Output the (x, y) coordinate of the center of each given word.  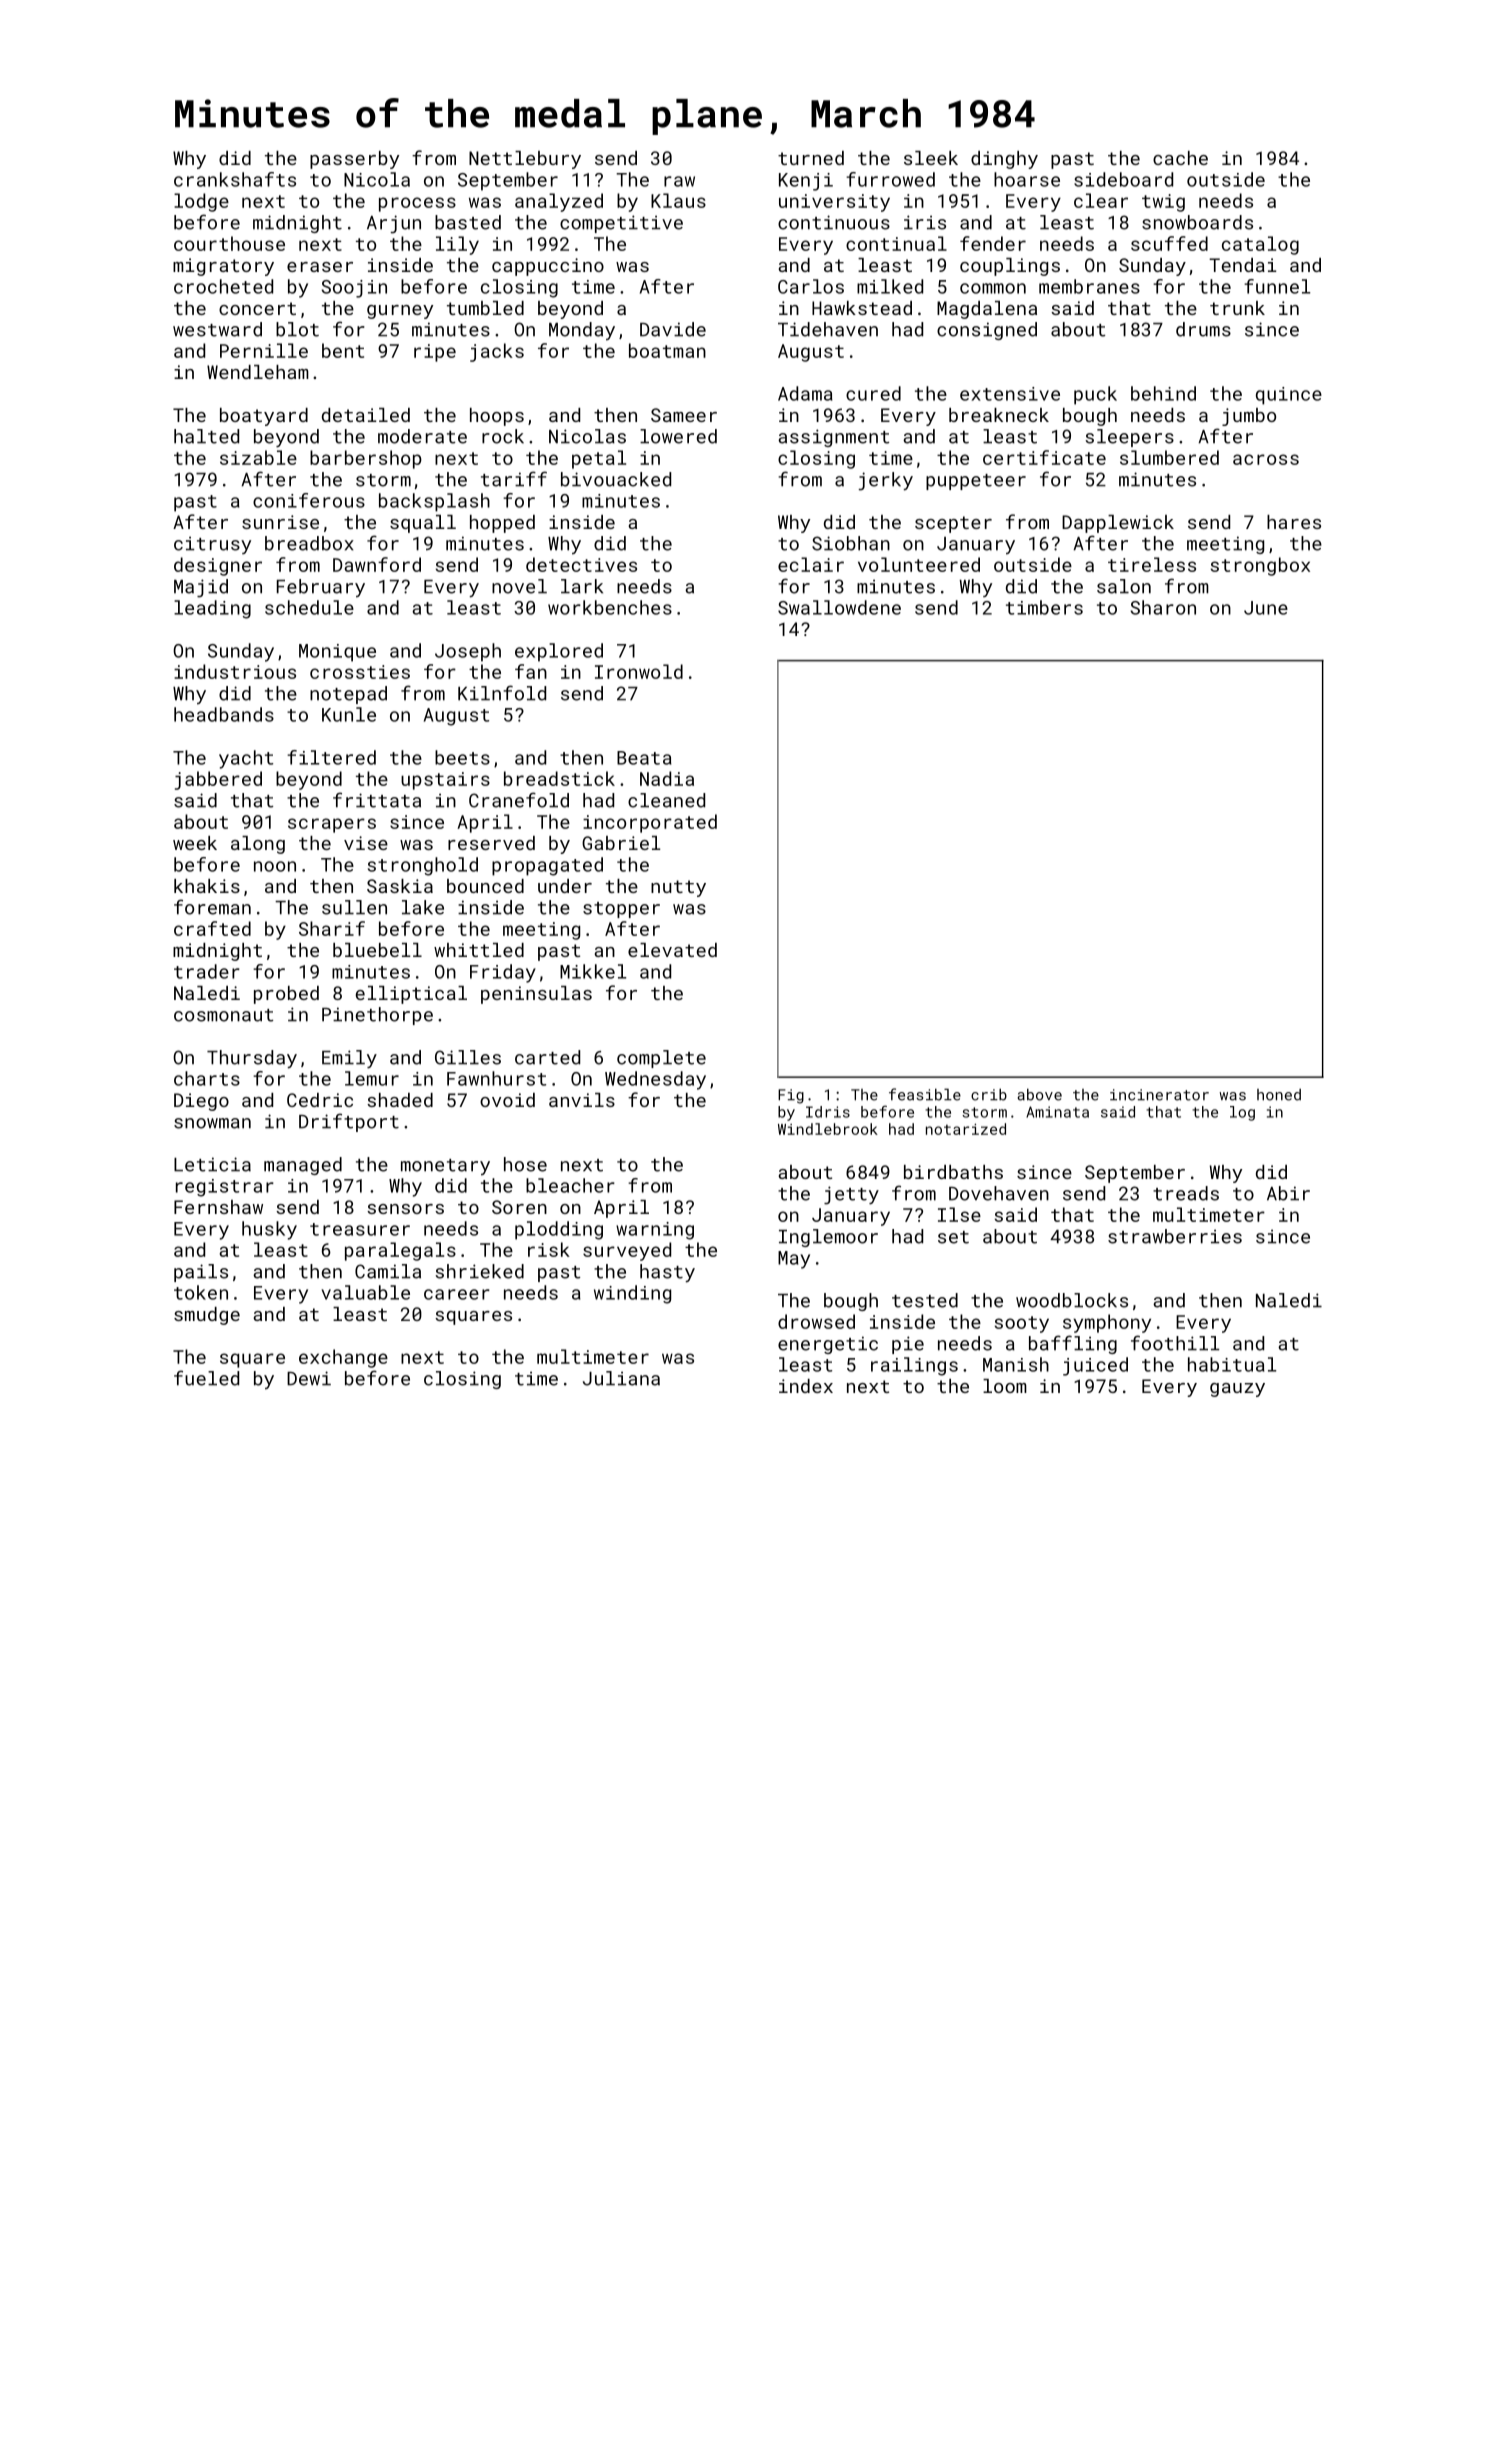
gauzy (1237, 1390)
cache (1180, 158)
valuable (366, 1292)
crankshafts (235, 179)
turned (811, 158)
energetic (828, 1345)
